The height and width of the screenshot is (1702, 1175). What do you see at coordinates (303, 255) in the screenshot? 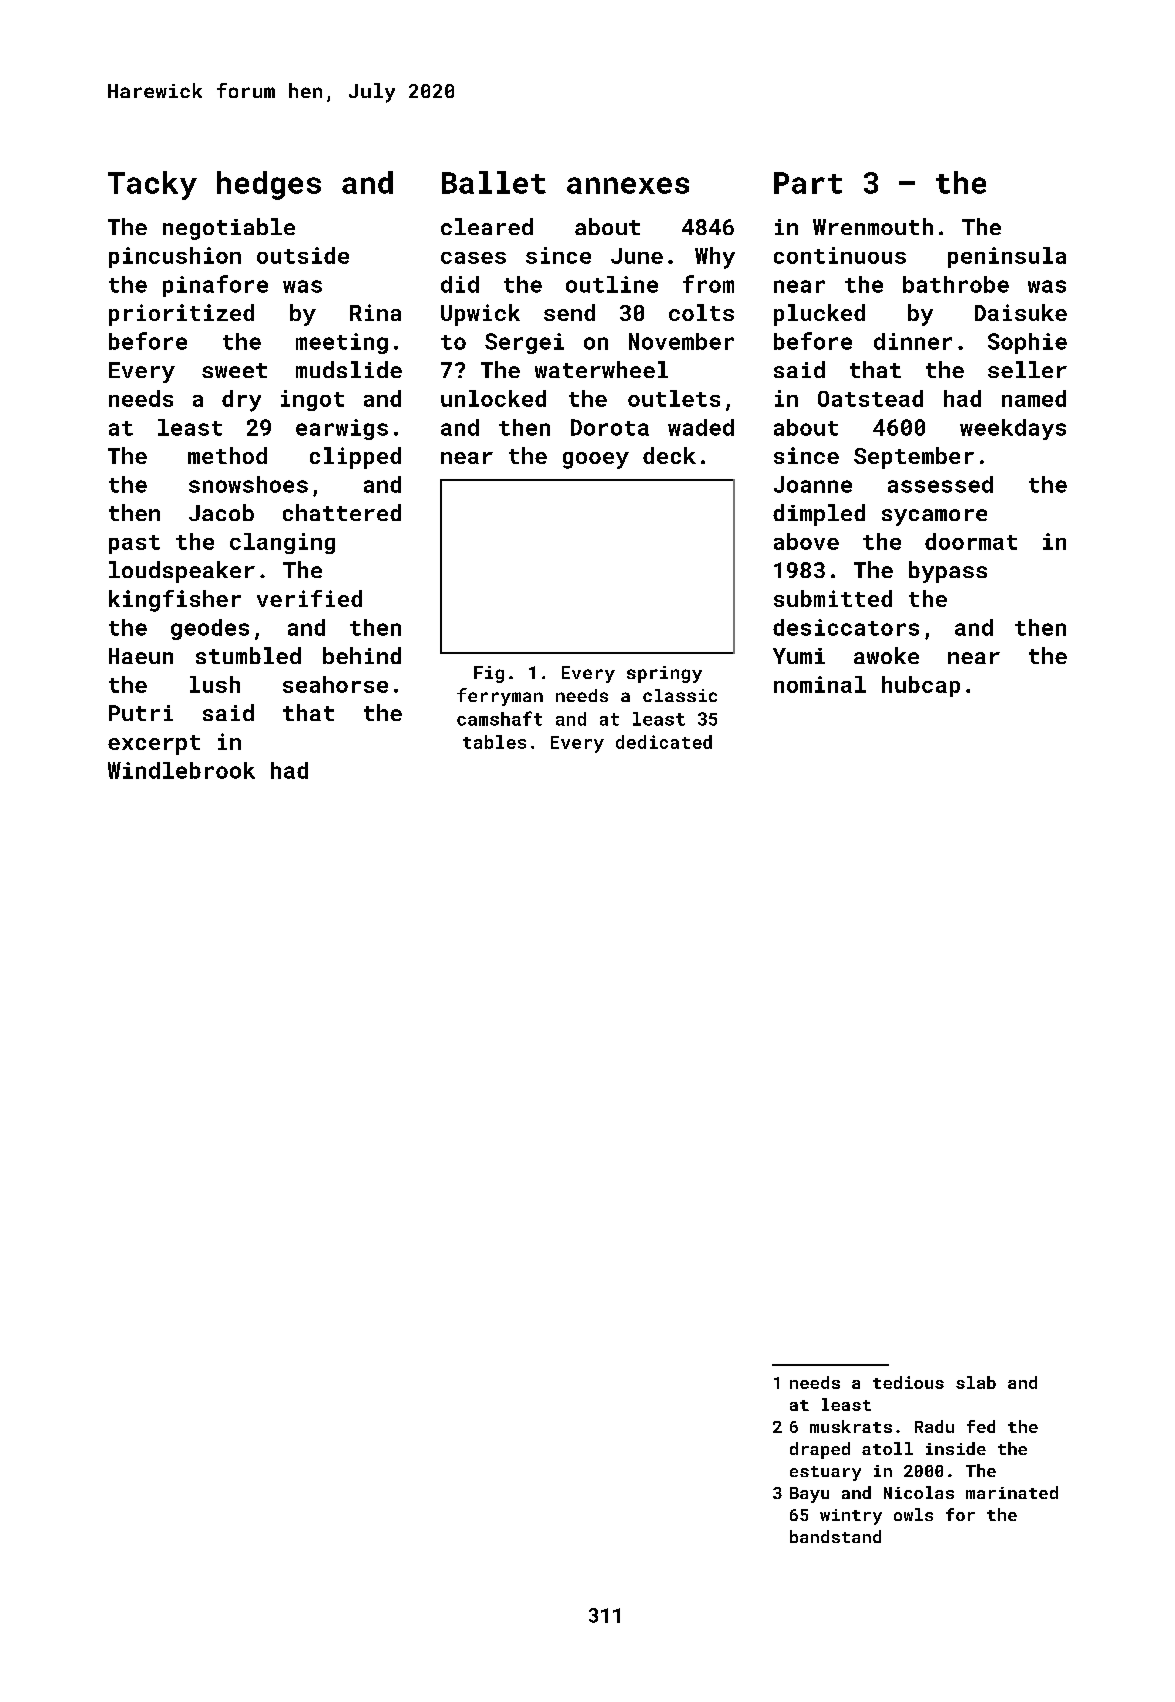
I see `outside` at bounding box center [303, 255].
